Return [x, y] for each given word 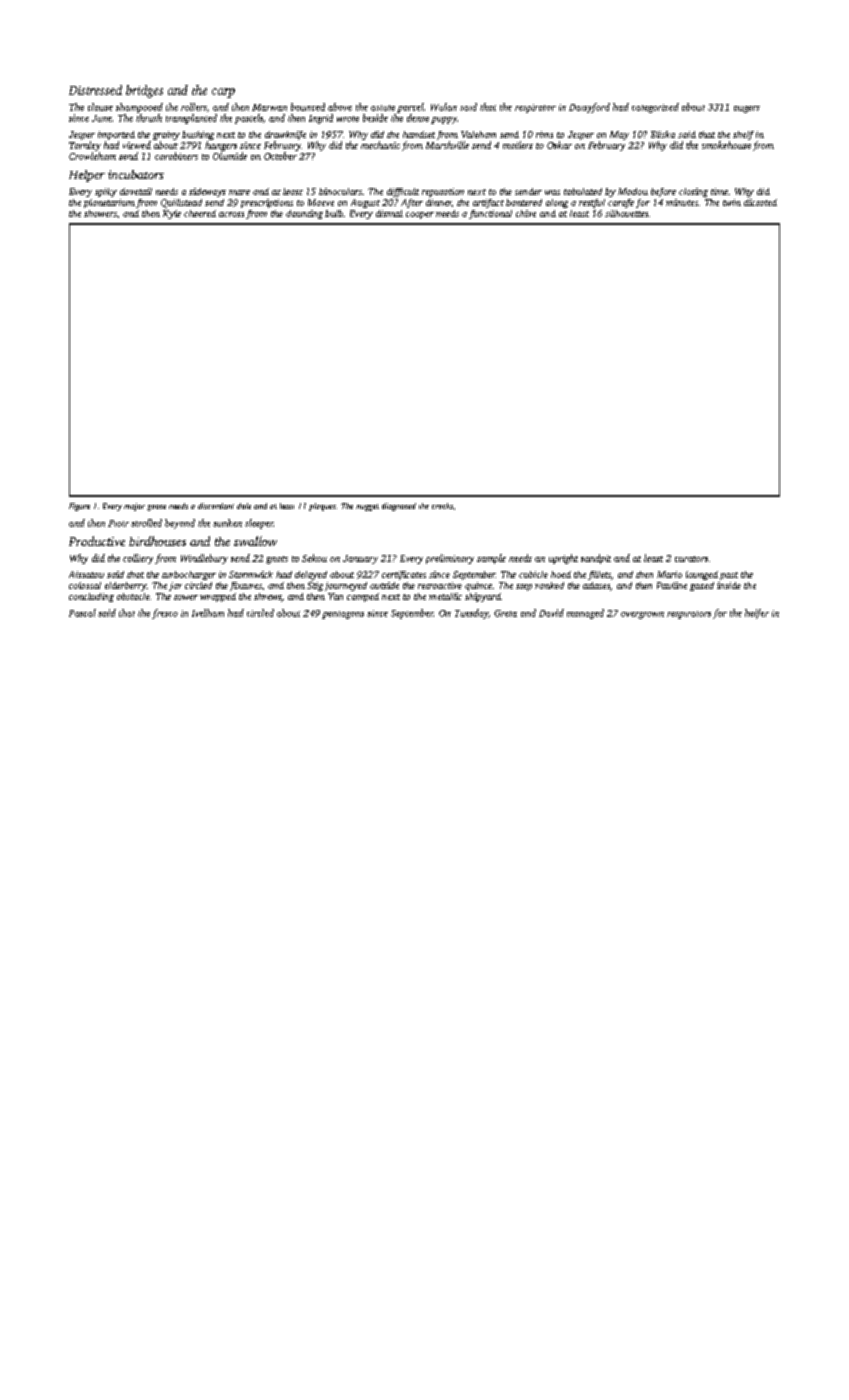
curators [691, 559]
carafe [621, 203]
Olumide [230, 156]
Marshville [447, 145]
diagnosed [399, 507]
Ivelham [208, 613]
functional [490, 214]
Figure [79, 507]
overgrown [642, 615]
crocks [442, 506]
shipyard [483, 597]
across [231, 214]
